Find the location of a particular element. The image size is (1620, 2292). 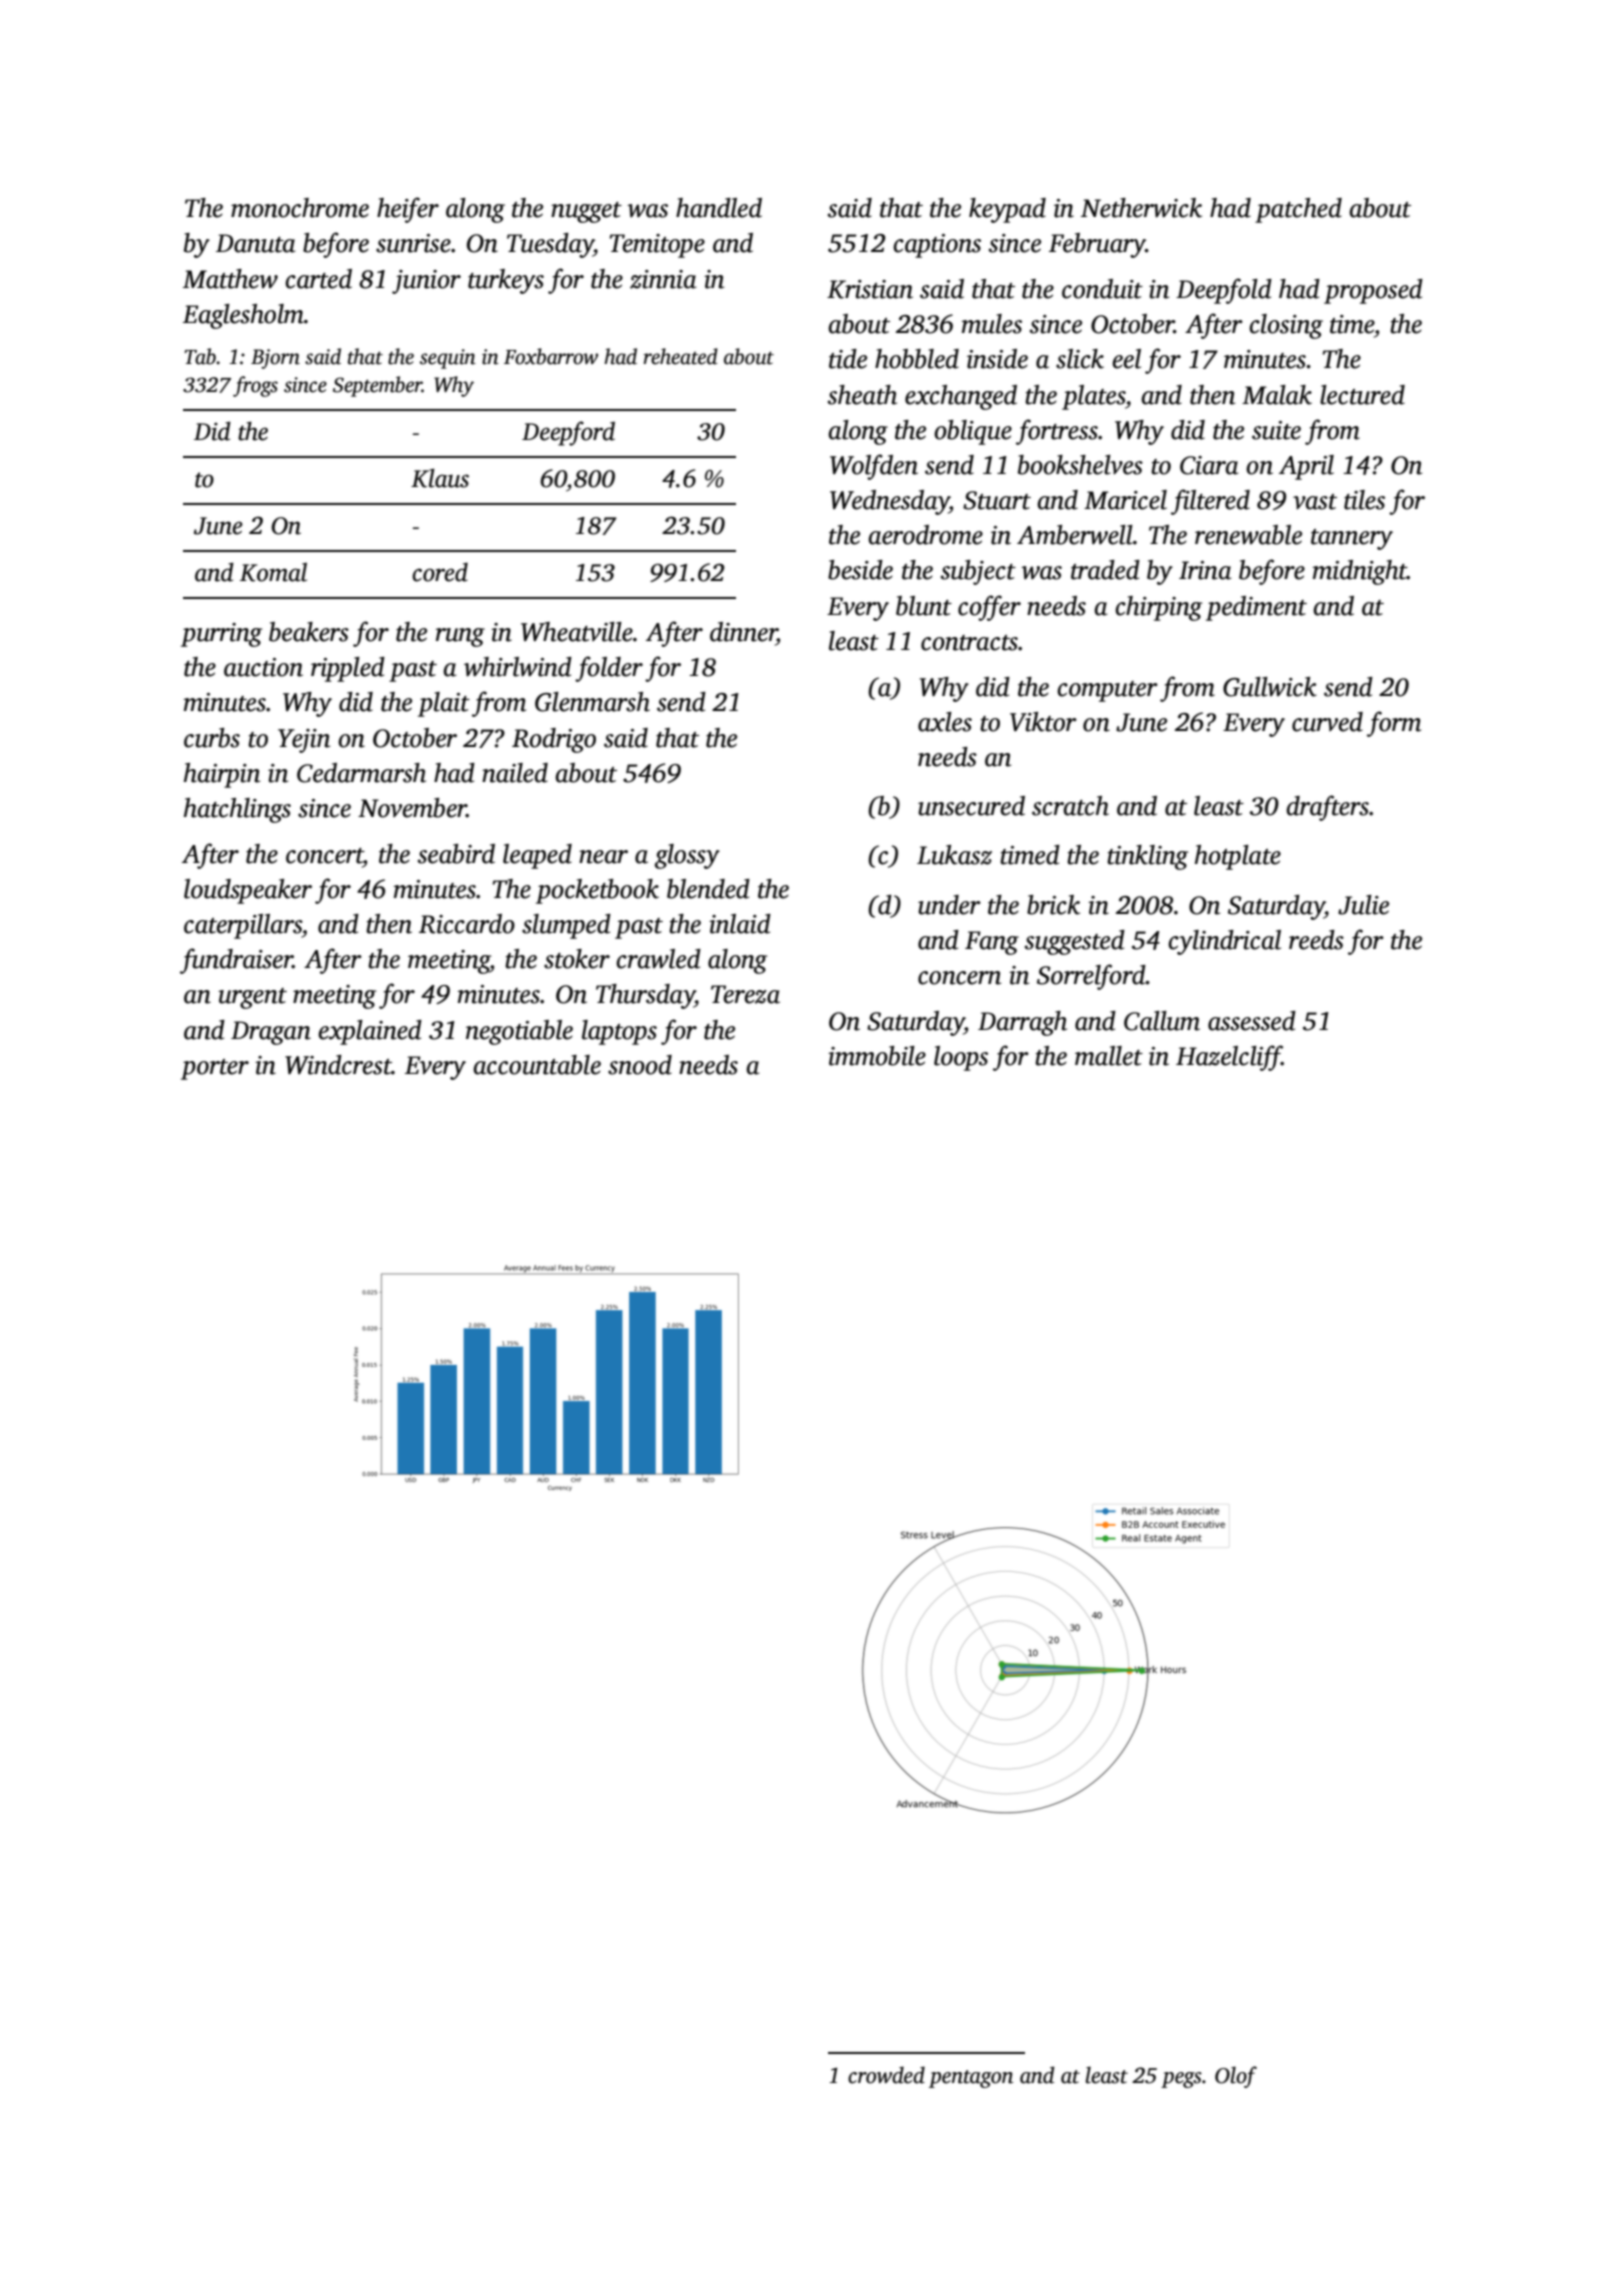

negotiable is located at coordinates (519, 1032).
